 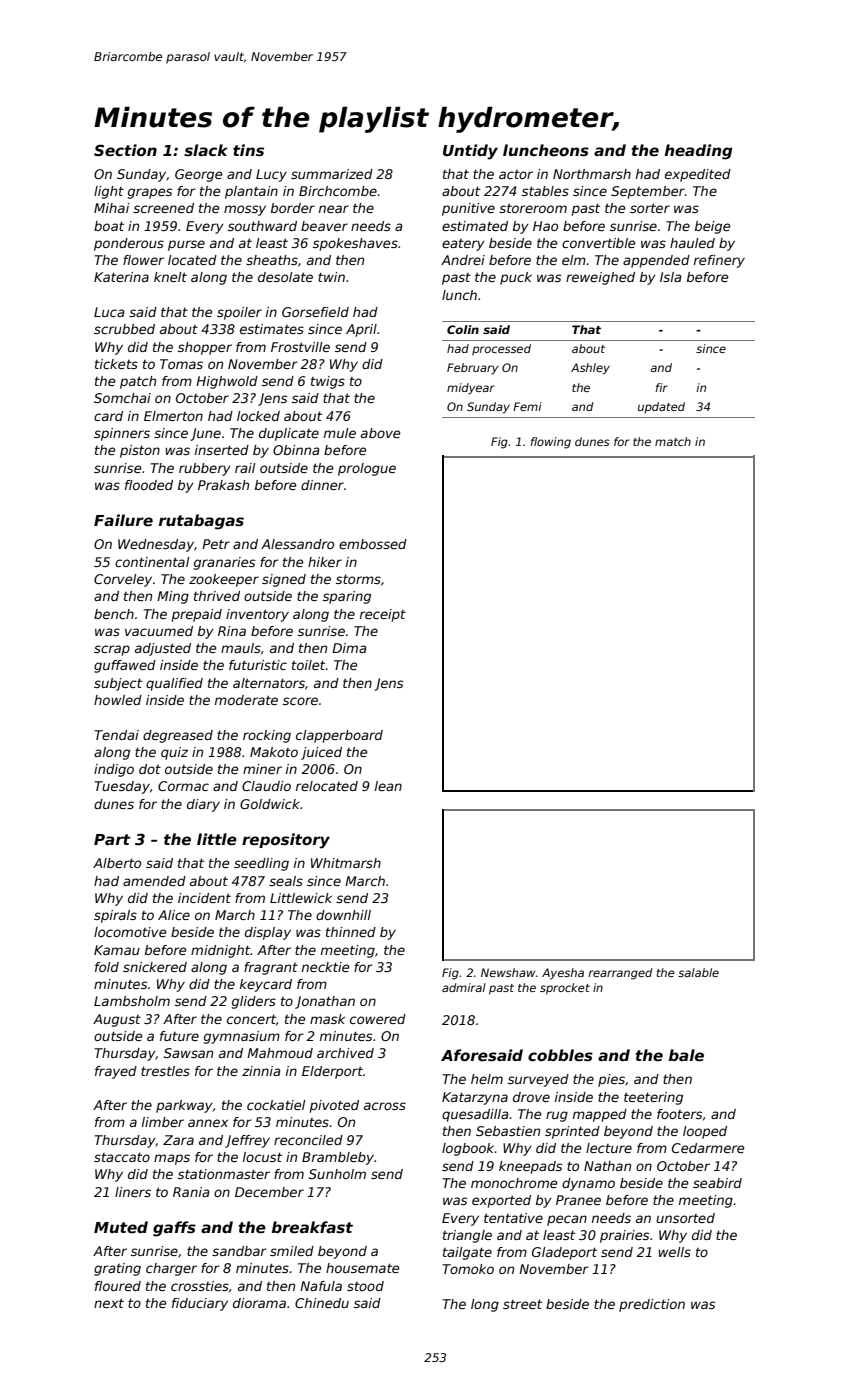 I want to click on lean, so click(x=388, y=786).
